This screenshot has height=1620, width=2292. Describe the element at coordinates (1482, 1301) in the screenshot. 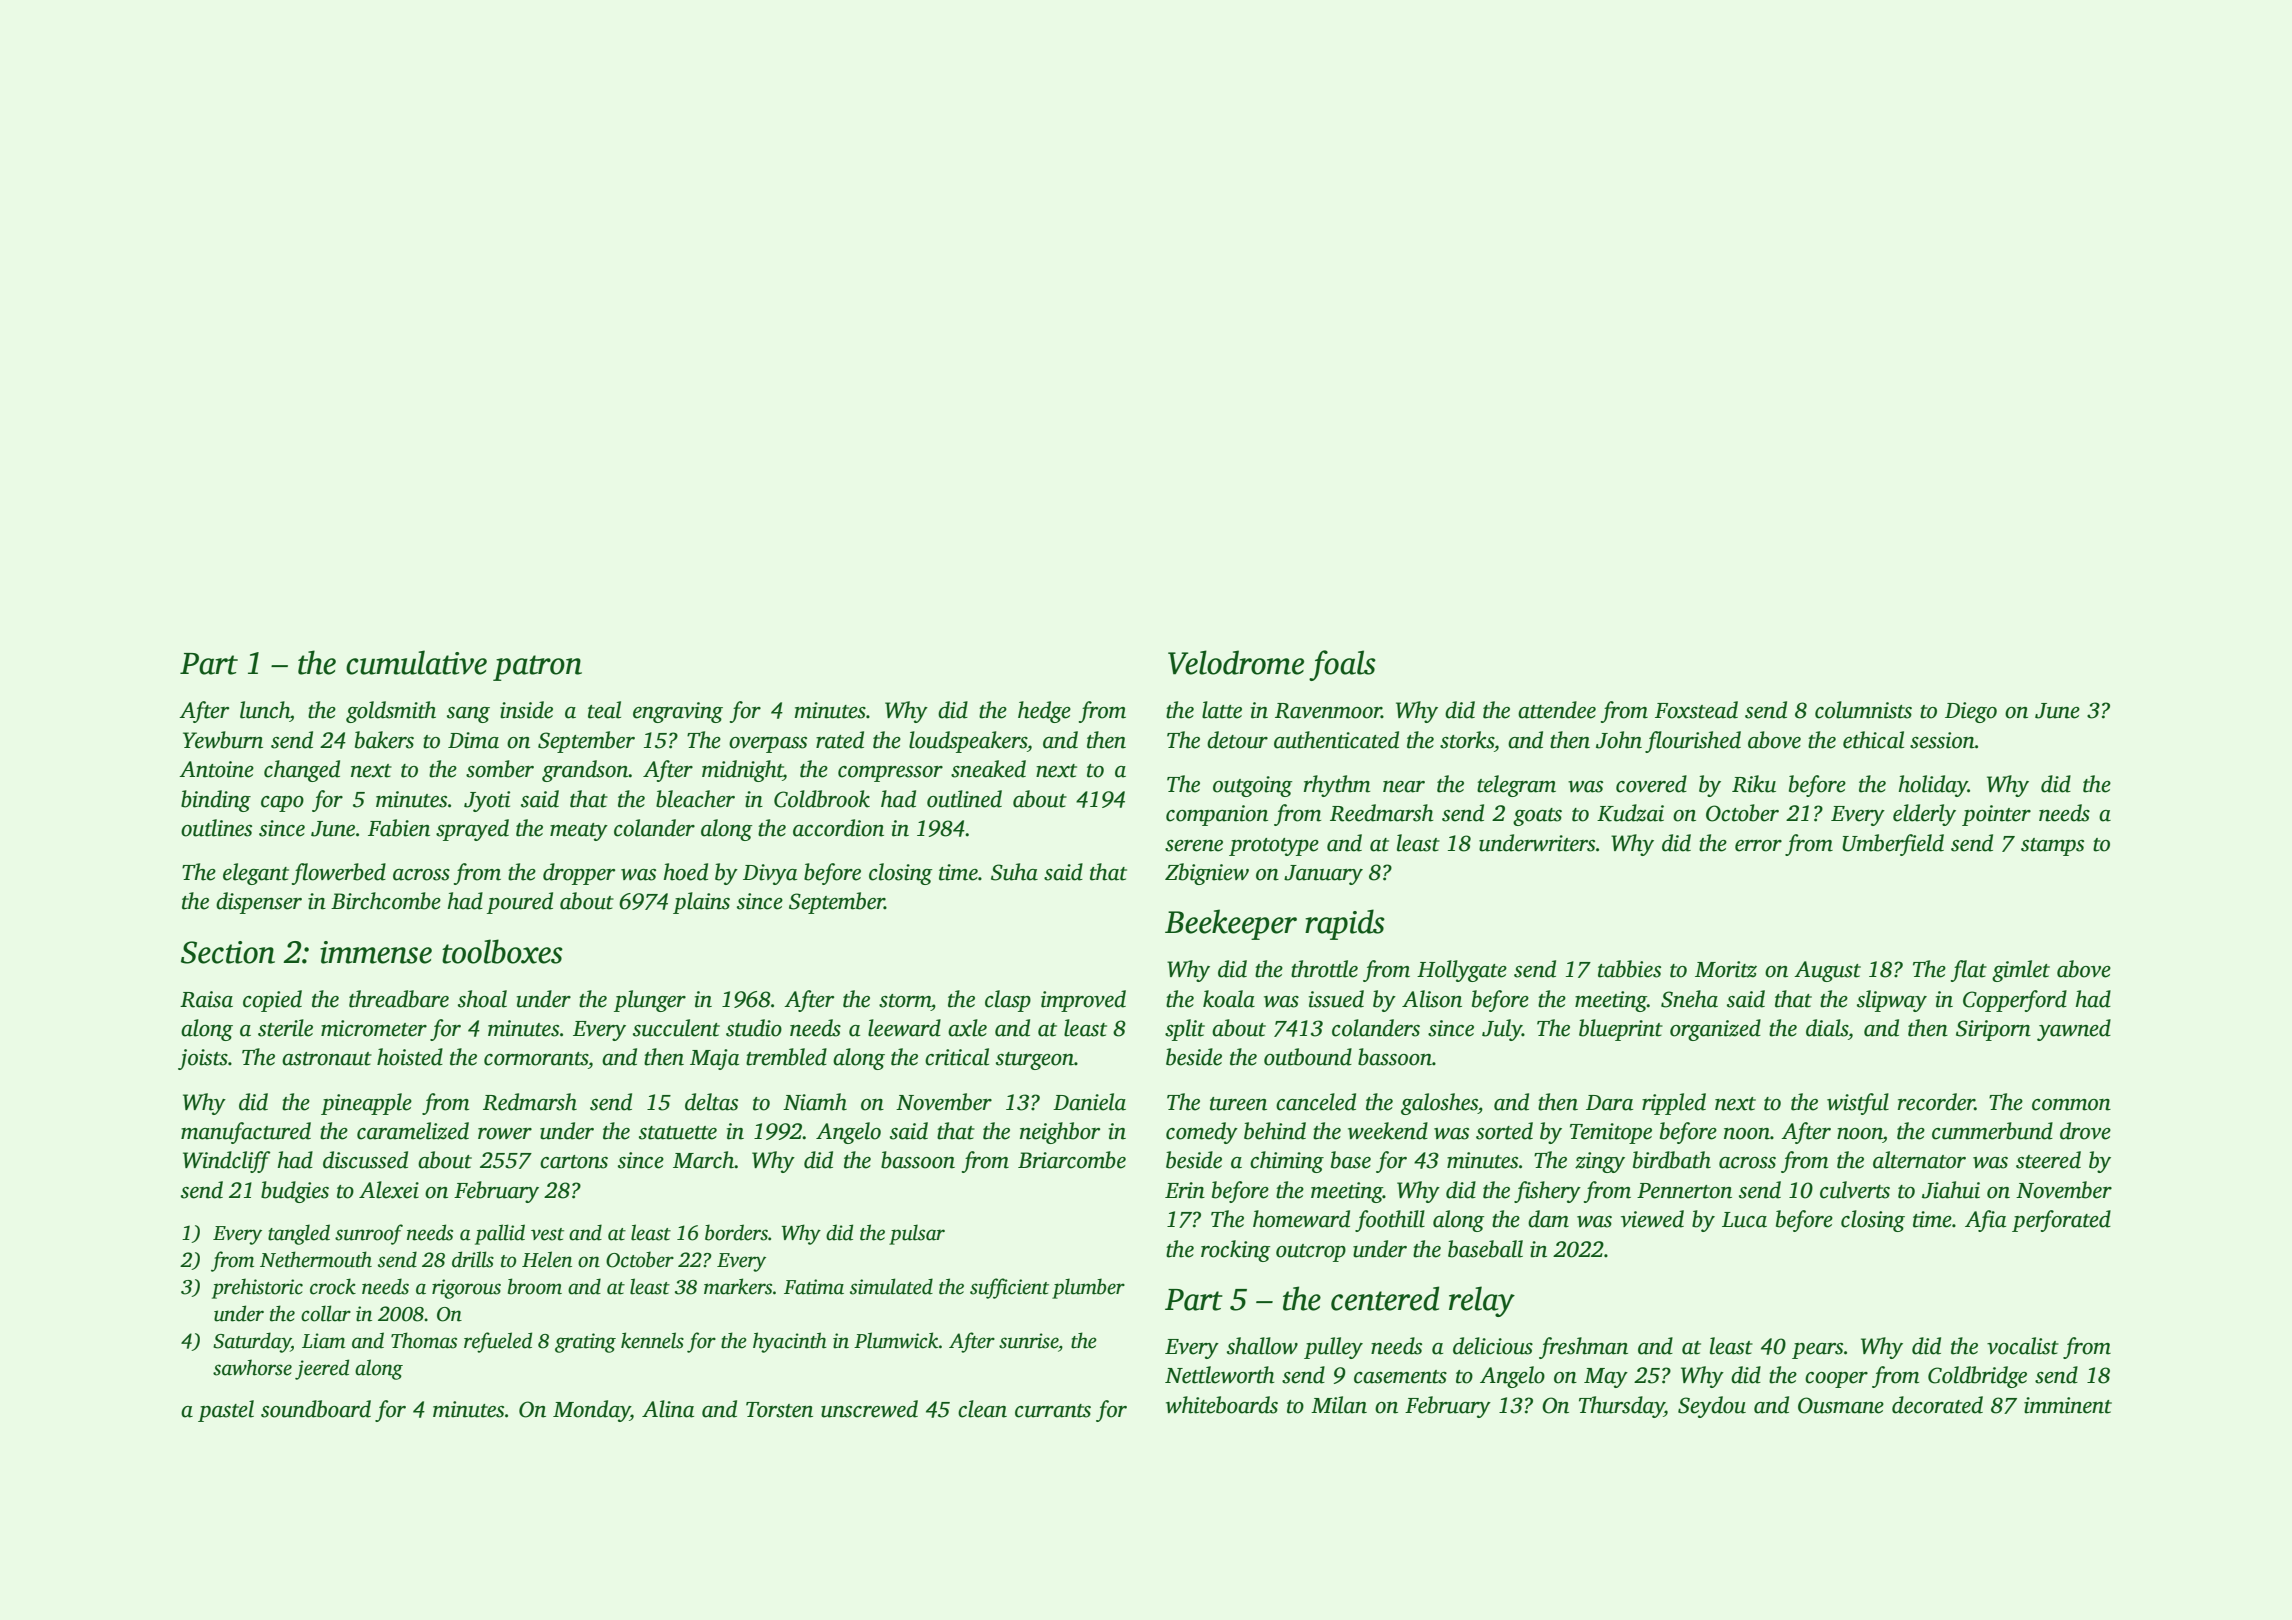

I see `relay` at that location.
